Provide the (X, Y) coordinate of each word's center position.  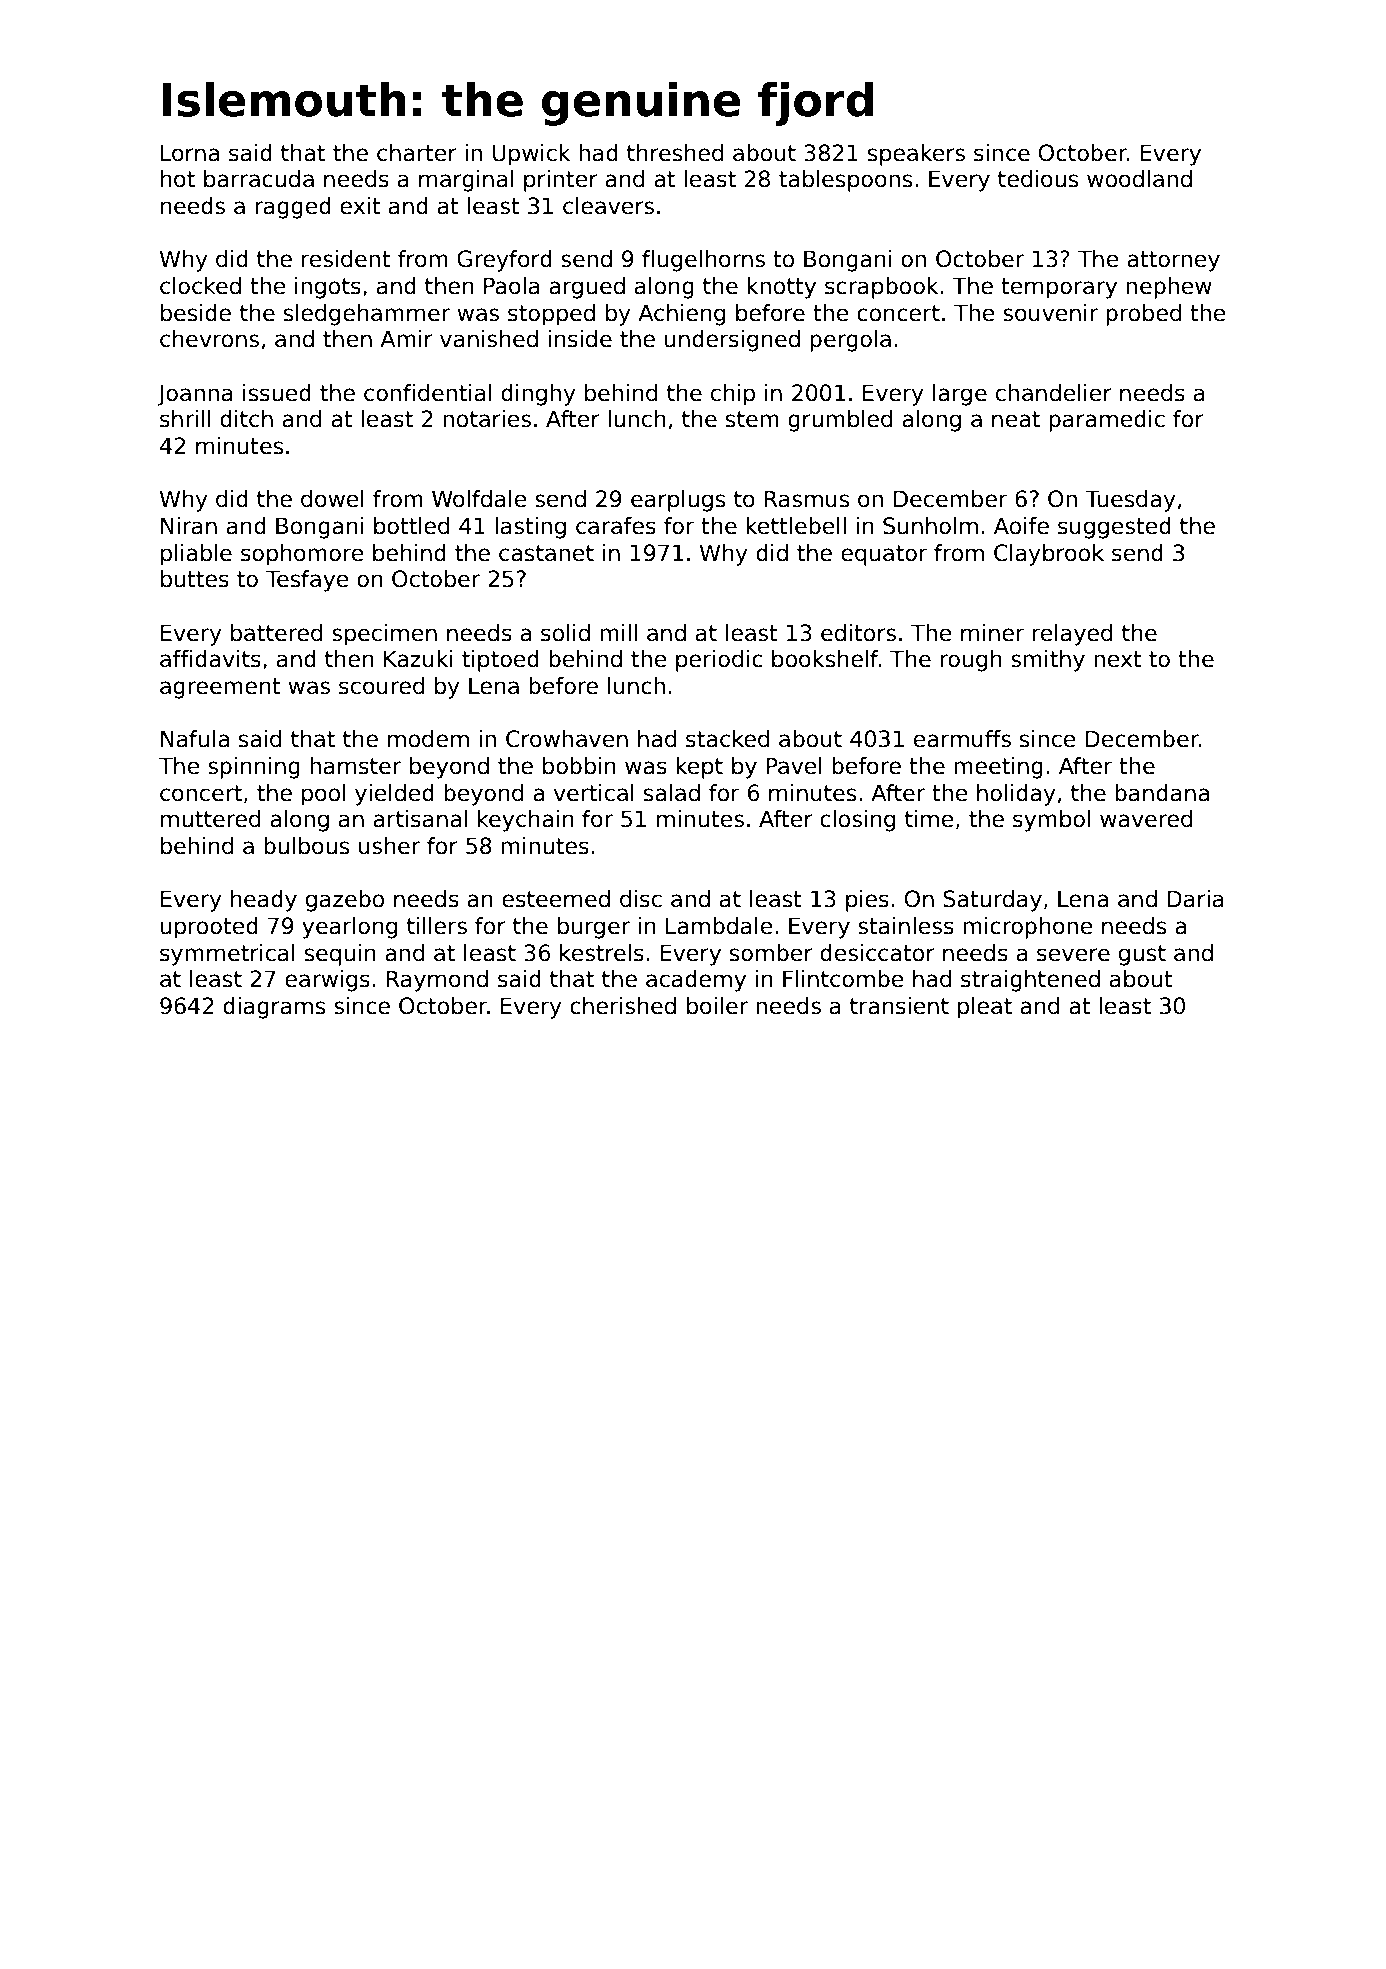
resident (346, 259)
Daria (1196, 899)
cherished (623, 1006)
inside (580, 339)
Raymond (437, 981)
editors (858, 633)
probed (1143, 315)
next (1118, 659)
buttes (195, 579)
